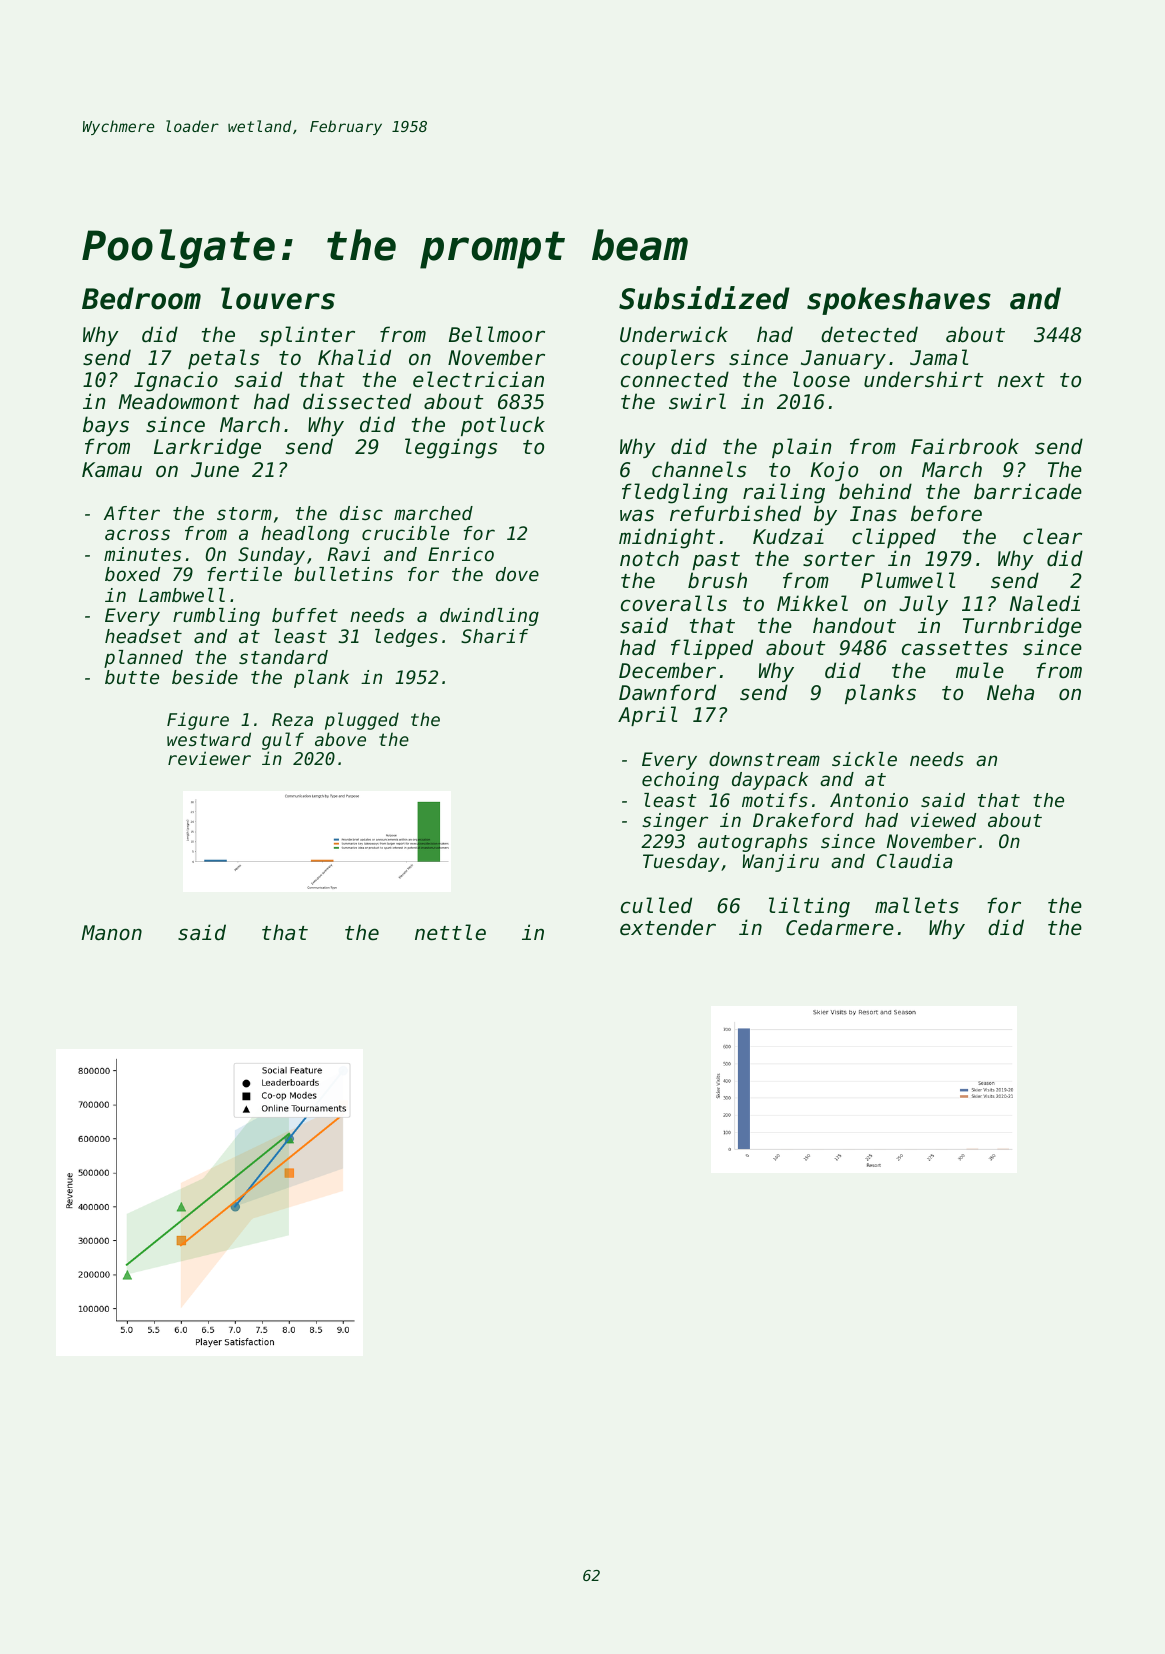 This screenshot has width=1165, height=1654. What do you see at coordinates (132, 513) in the screenshot?
I see `After` at bounding box center [132, 513].
